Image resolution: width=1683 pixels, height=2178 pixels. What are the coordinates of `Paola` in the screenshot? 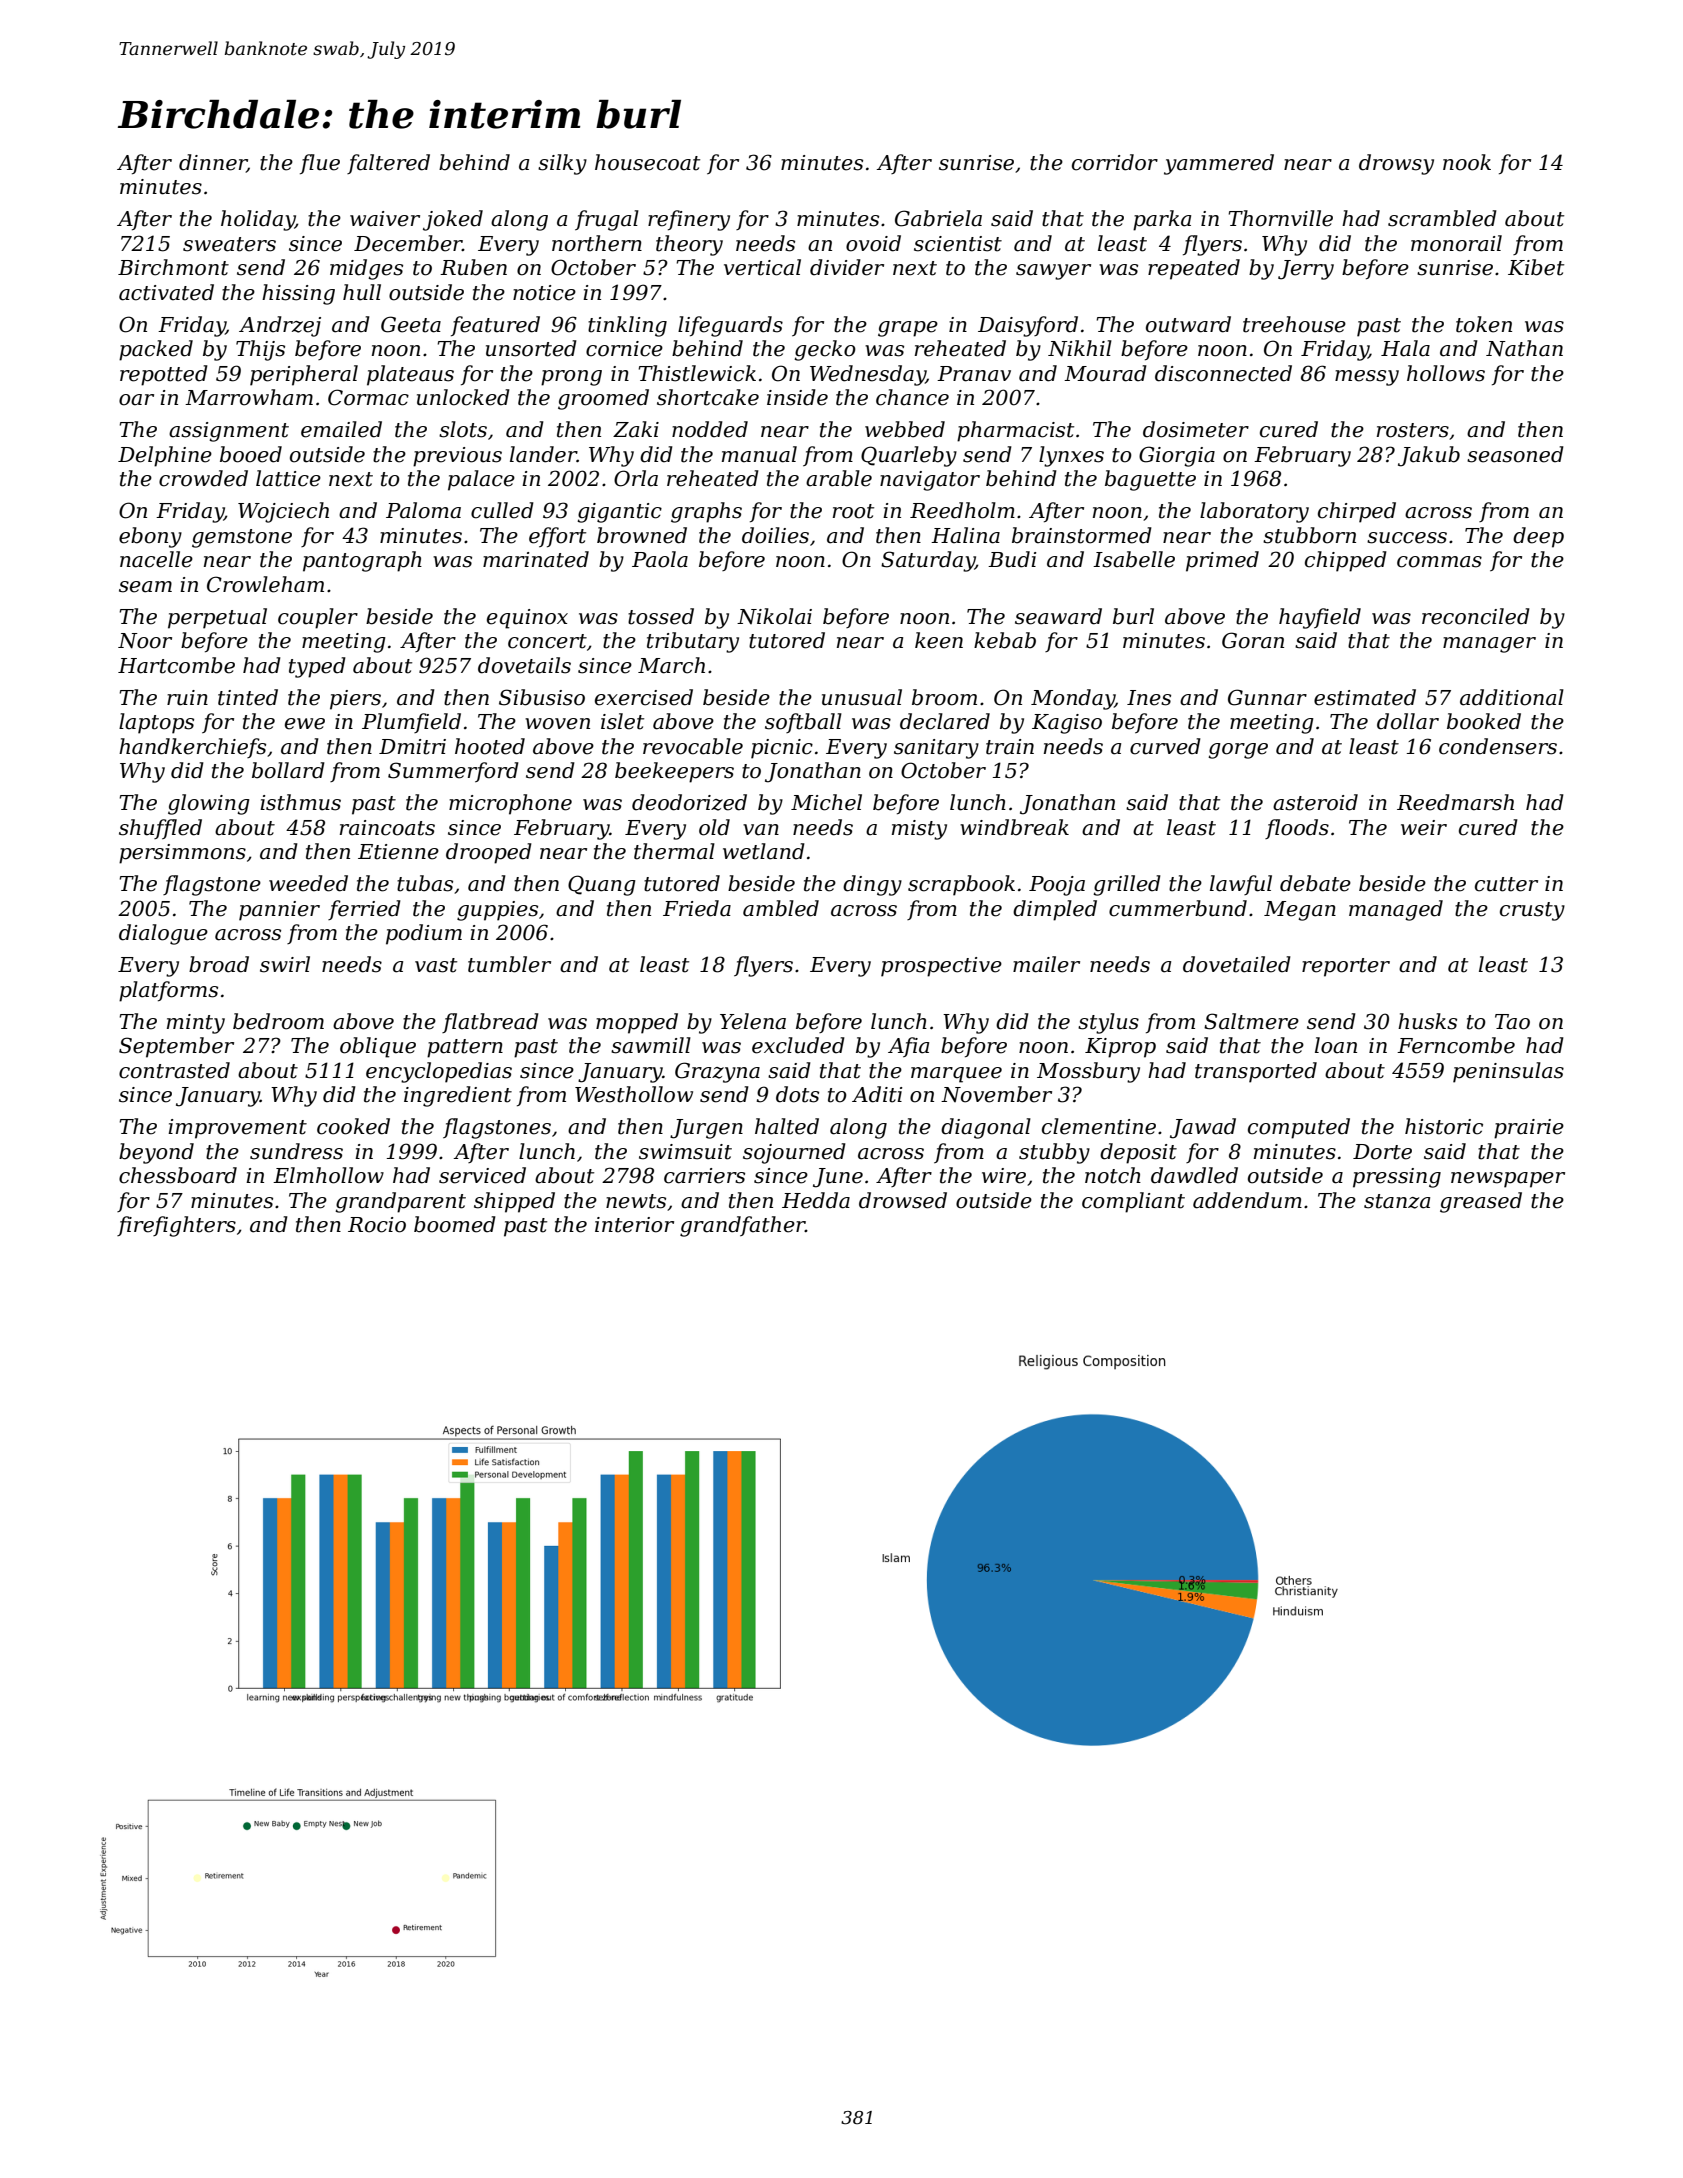 It's located at (660, 559).
